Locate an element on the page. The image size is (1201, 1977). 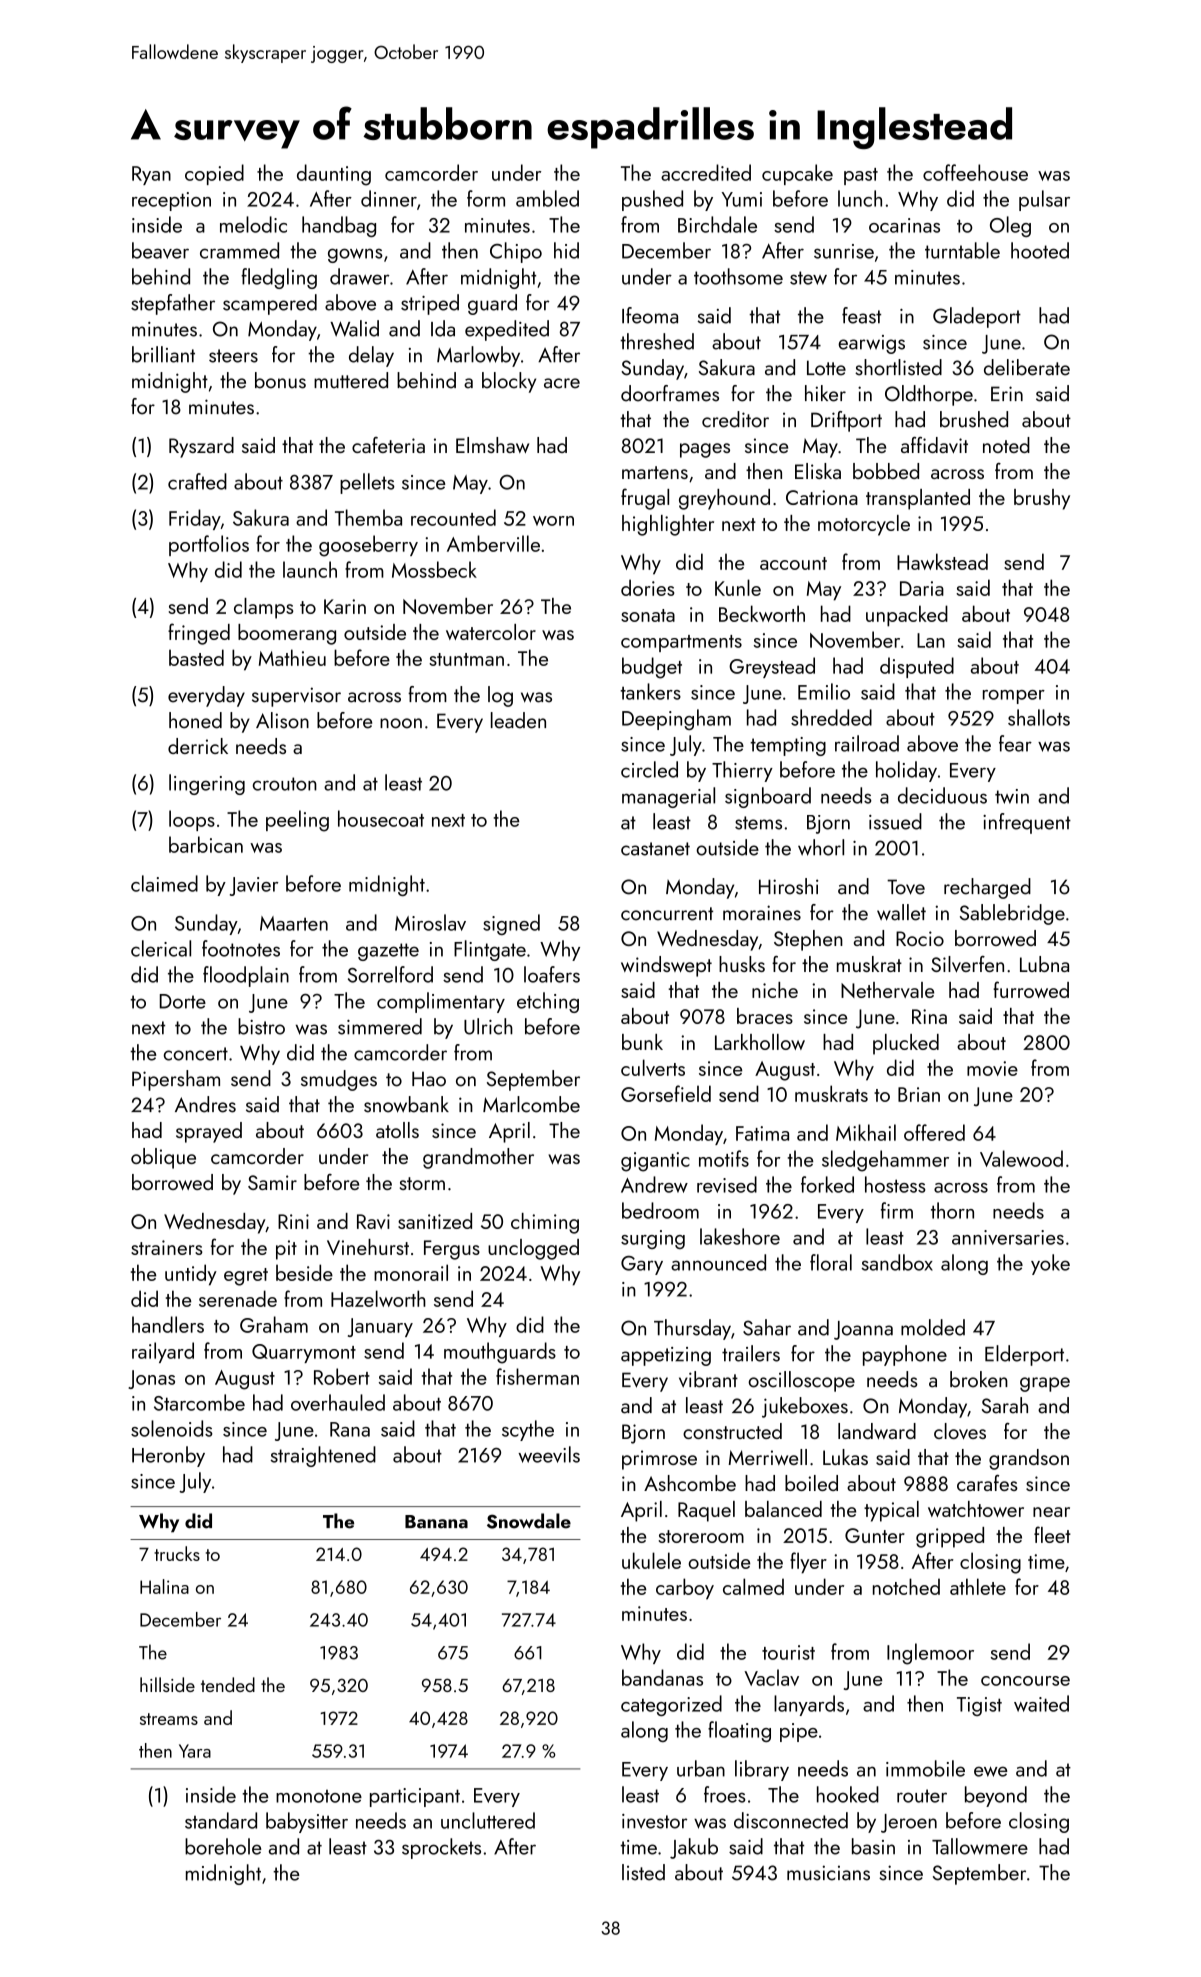
copied is located at coordinates (214, 174).
